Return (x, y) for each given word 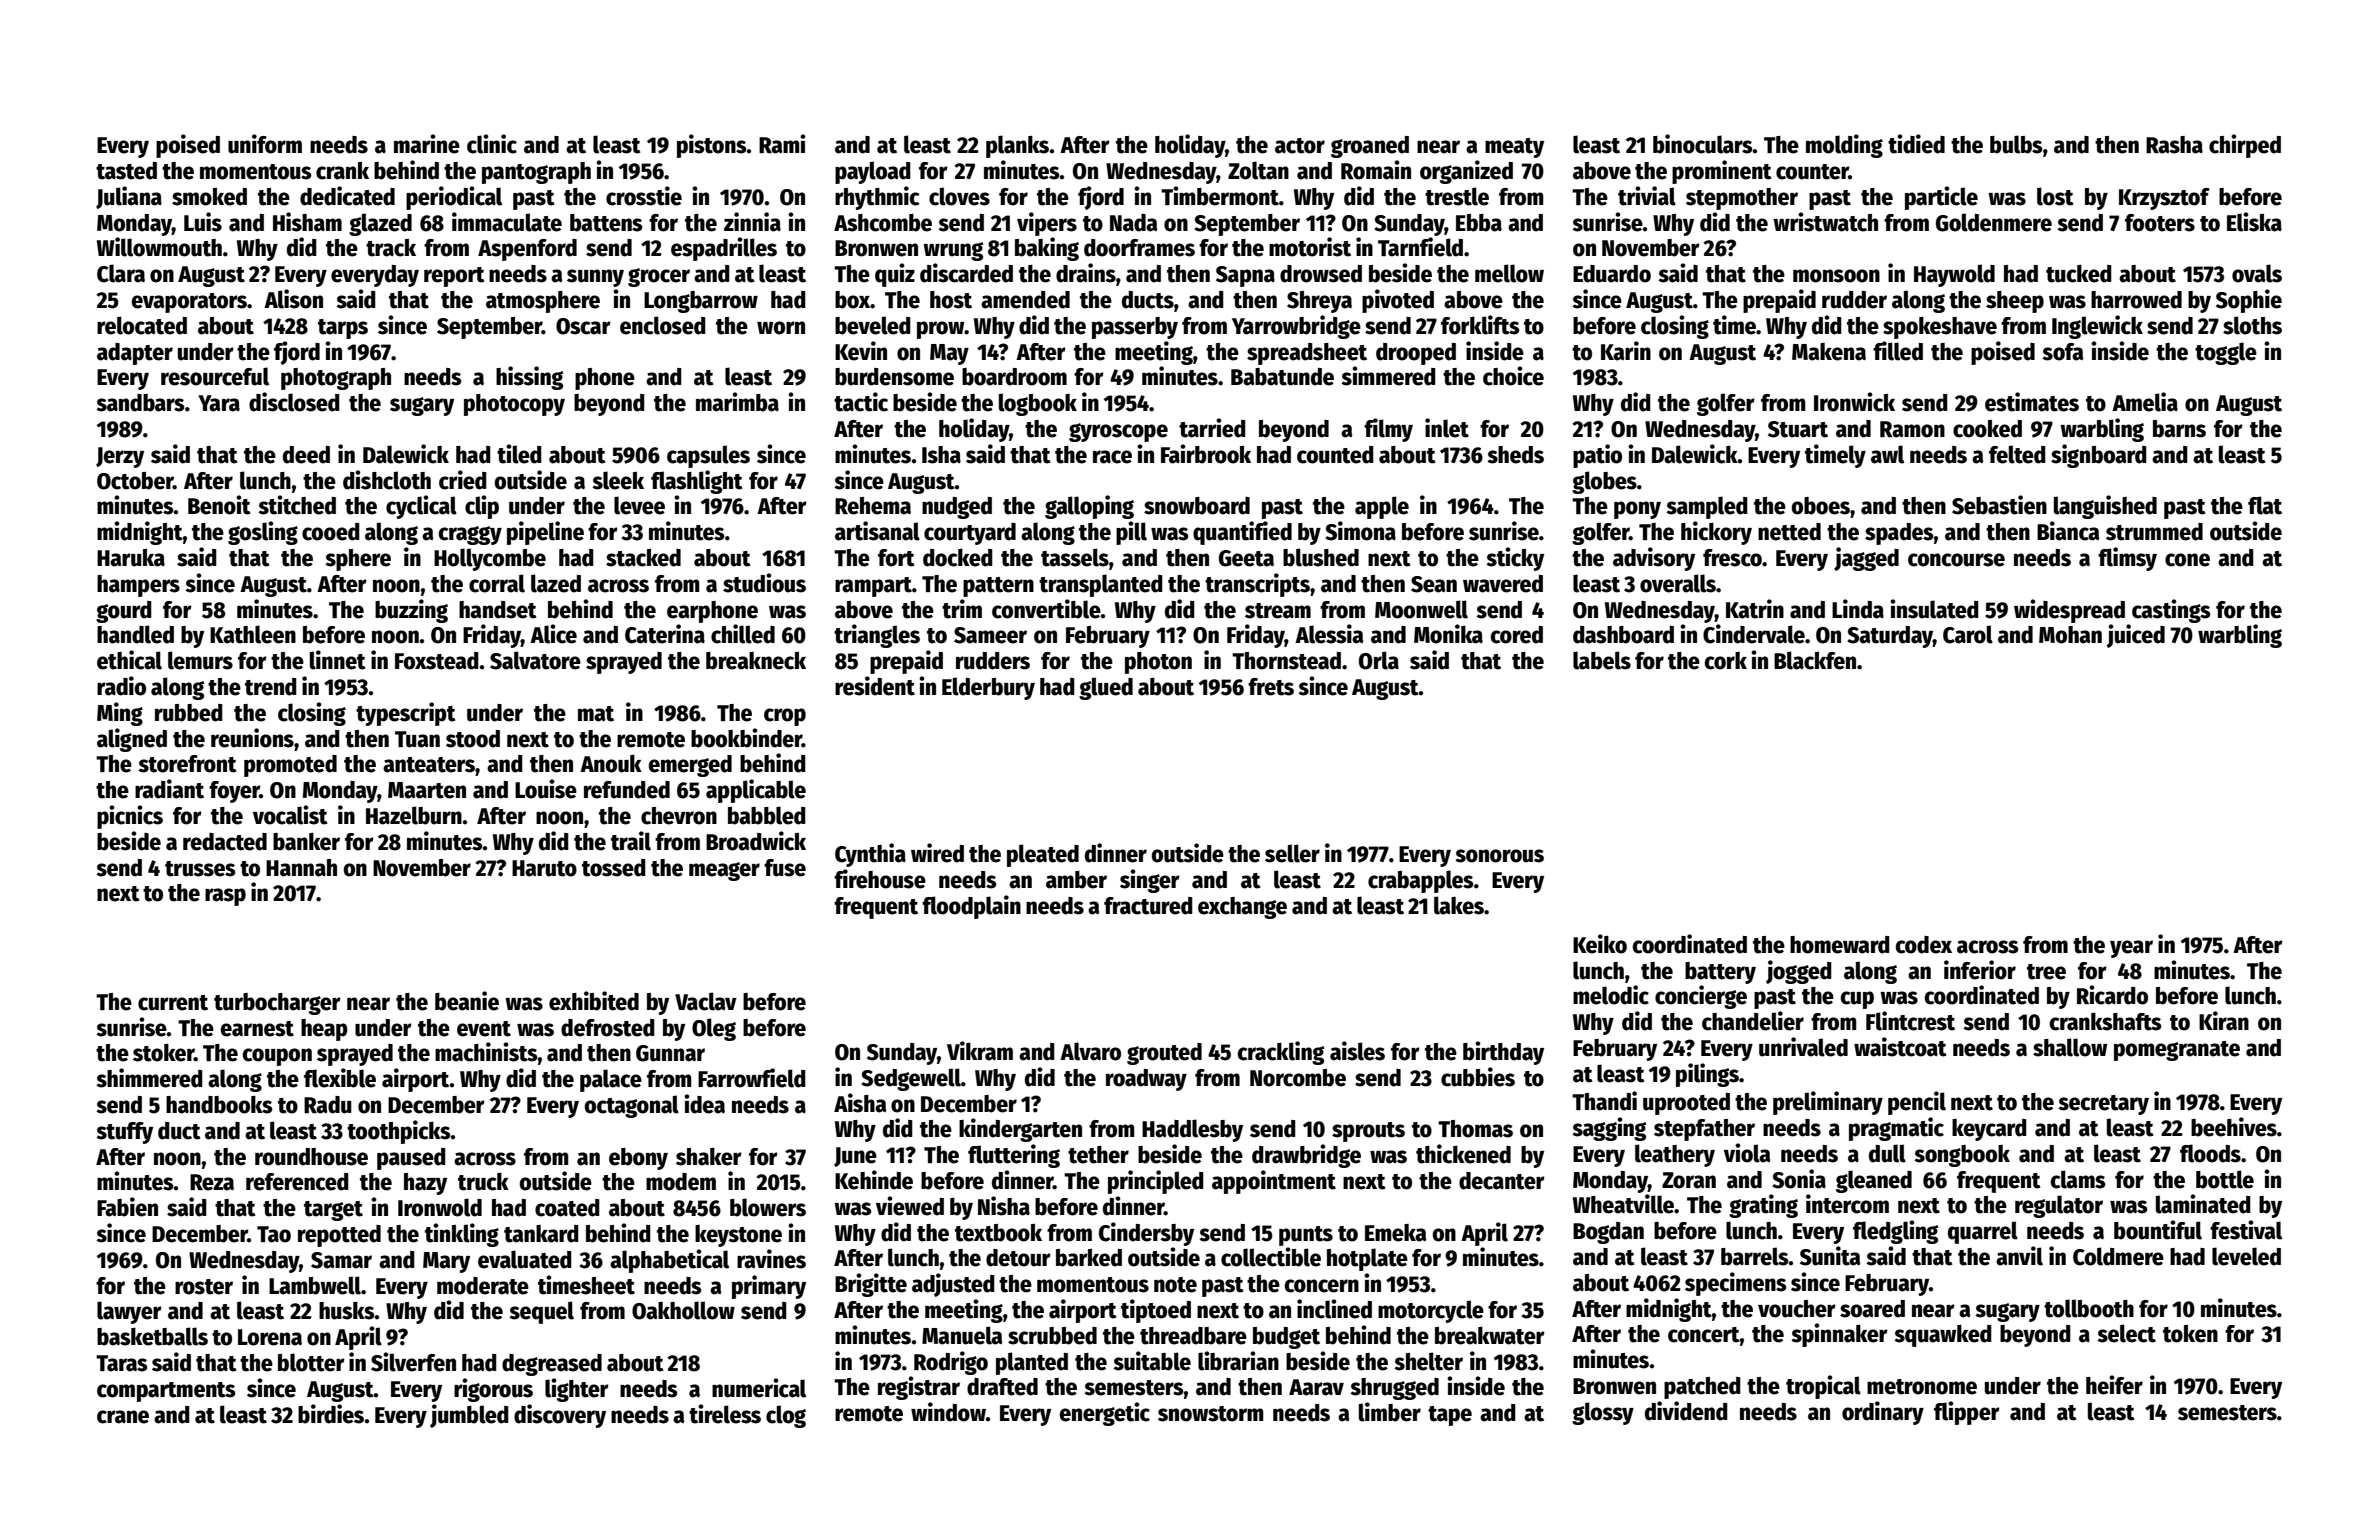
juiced (2136, 636)
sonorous (1499, 856)
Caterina (665, 634)
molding (1844, 146)
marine (427, 144)
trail (631, 841)
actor (1300, 146)
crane (123, 1417)
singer (1150, 881)
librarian (1238, 1361)
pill (1131, 533)
